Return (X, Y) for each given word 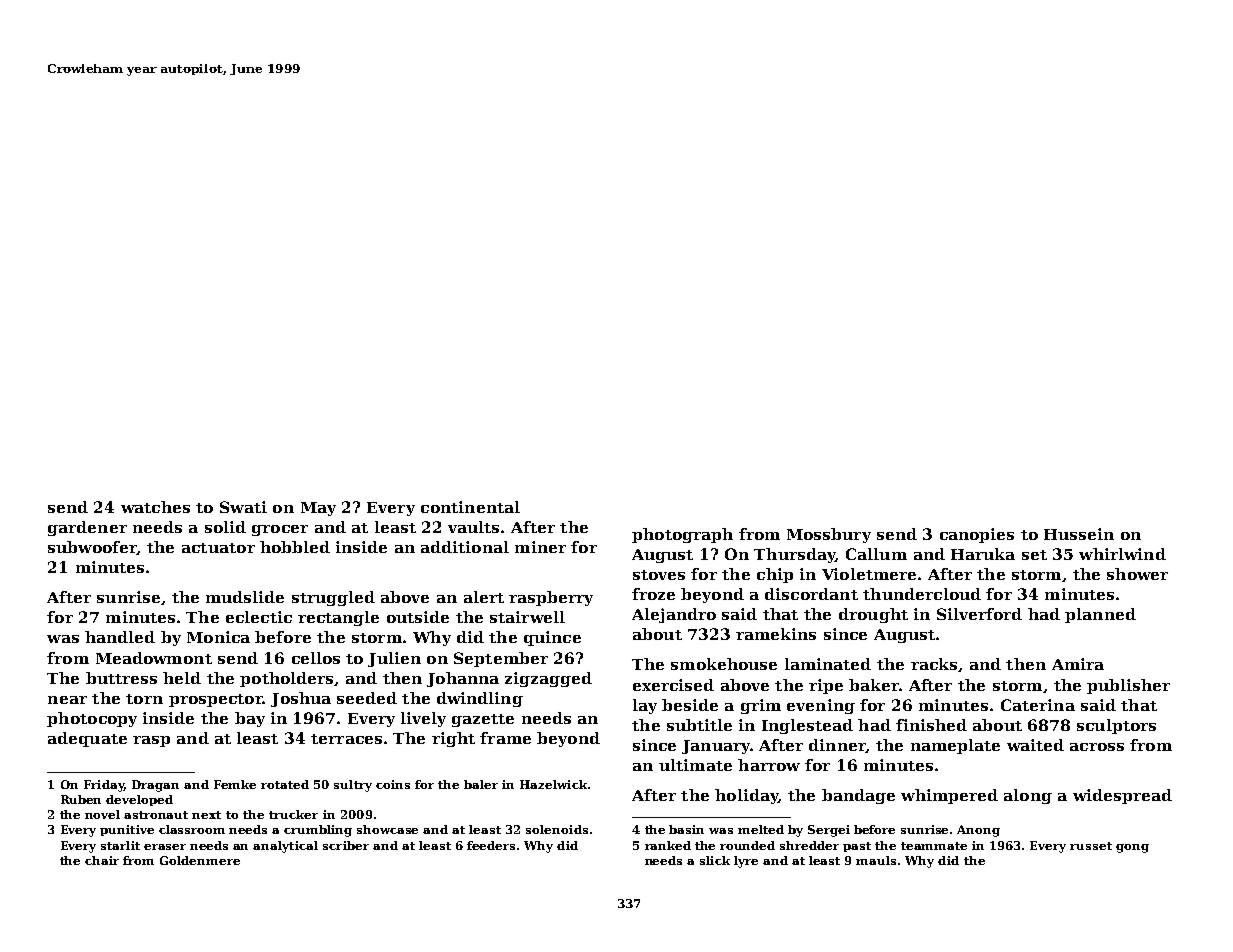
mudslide (245, 597)
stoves (659, 575)
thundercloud (922, 594)
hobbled (295, 547)
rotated (285, 784)
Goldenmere (200, 860)
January (716, 747)
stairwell (527, 617)
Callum (876, 554)
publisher (1128, 686)
